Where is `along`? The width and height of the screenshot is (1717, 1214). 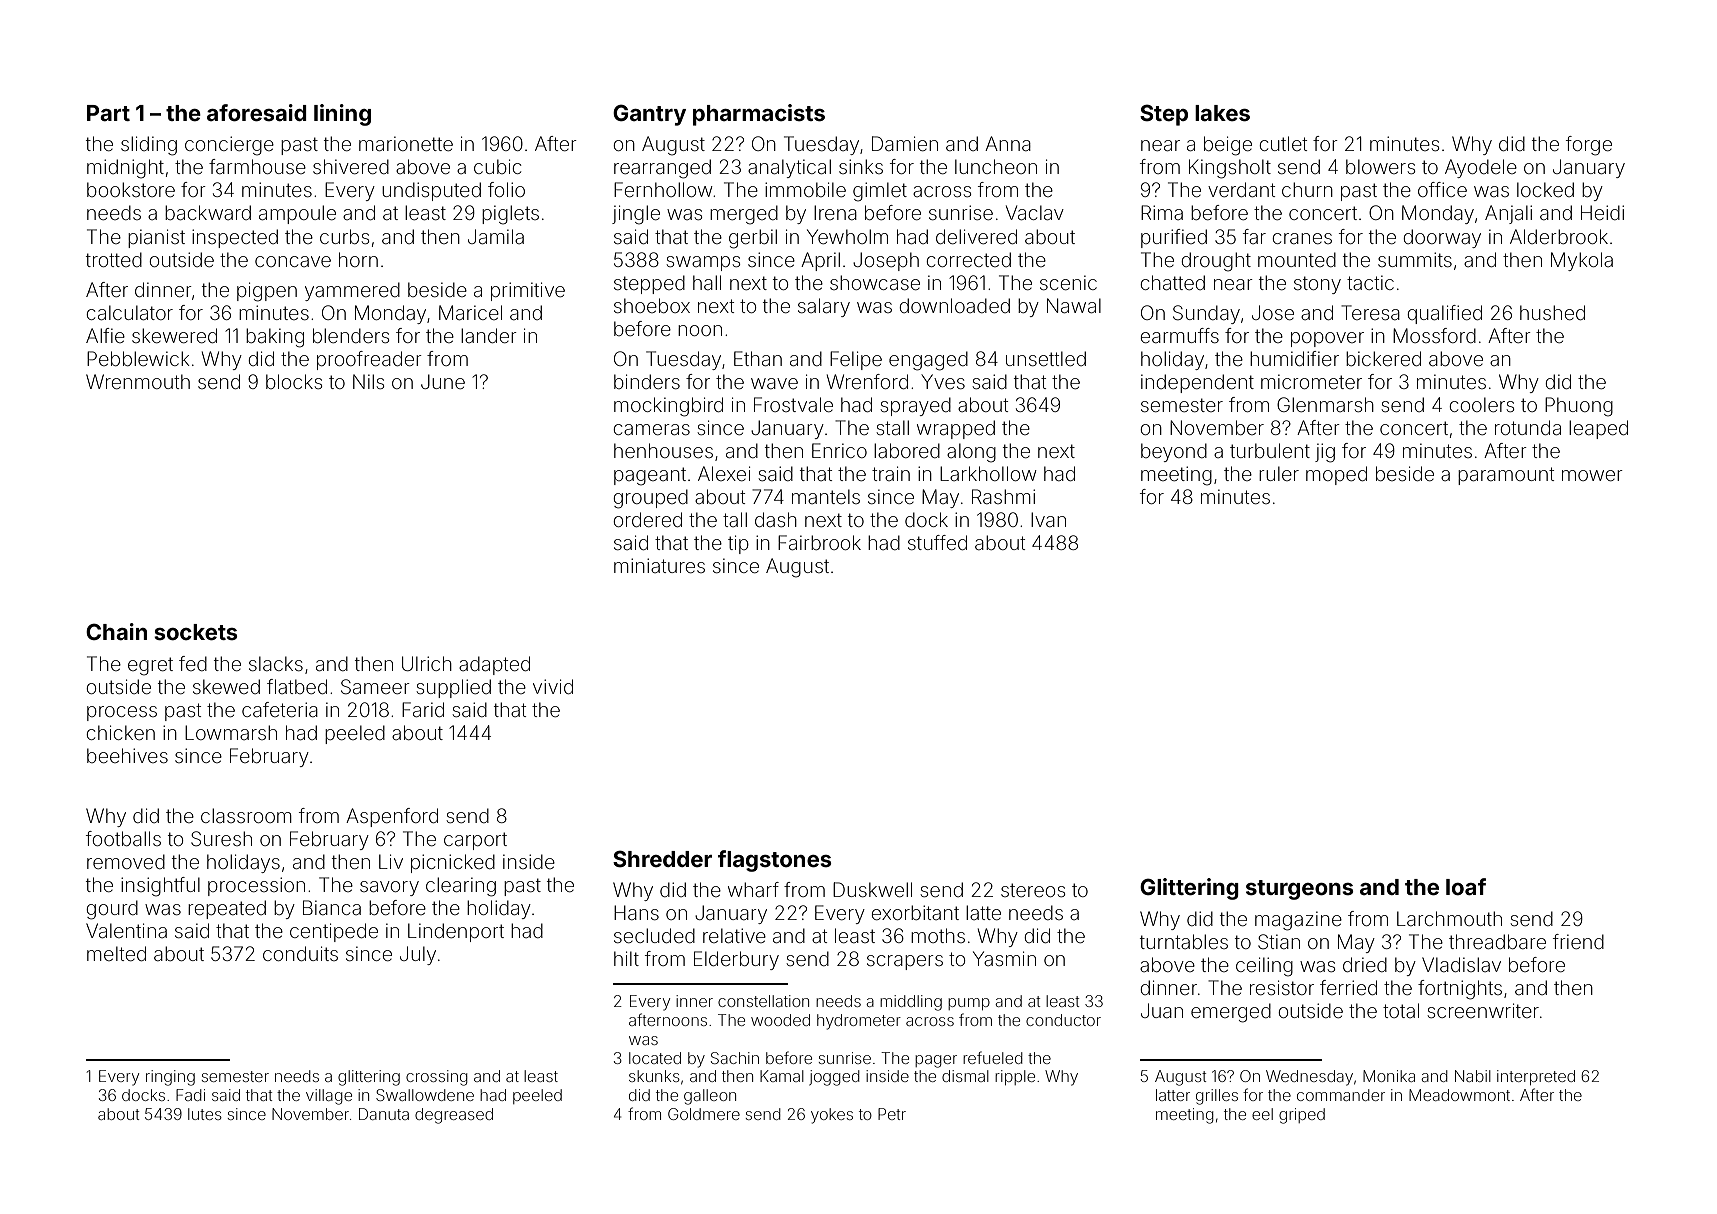 along is located at coordinates (971, 453).
